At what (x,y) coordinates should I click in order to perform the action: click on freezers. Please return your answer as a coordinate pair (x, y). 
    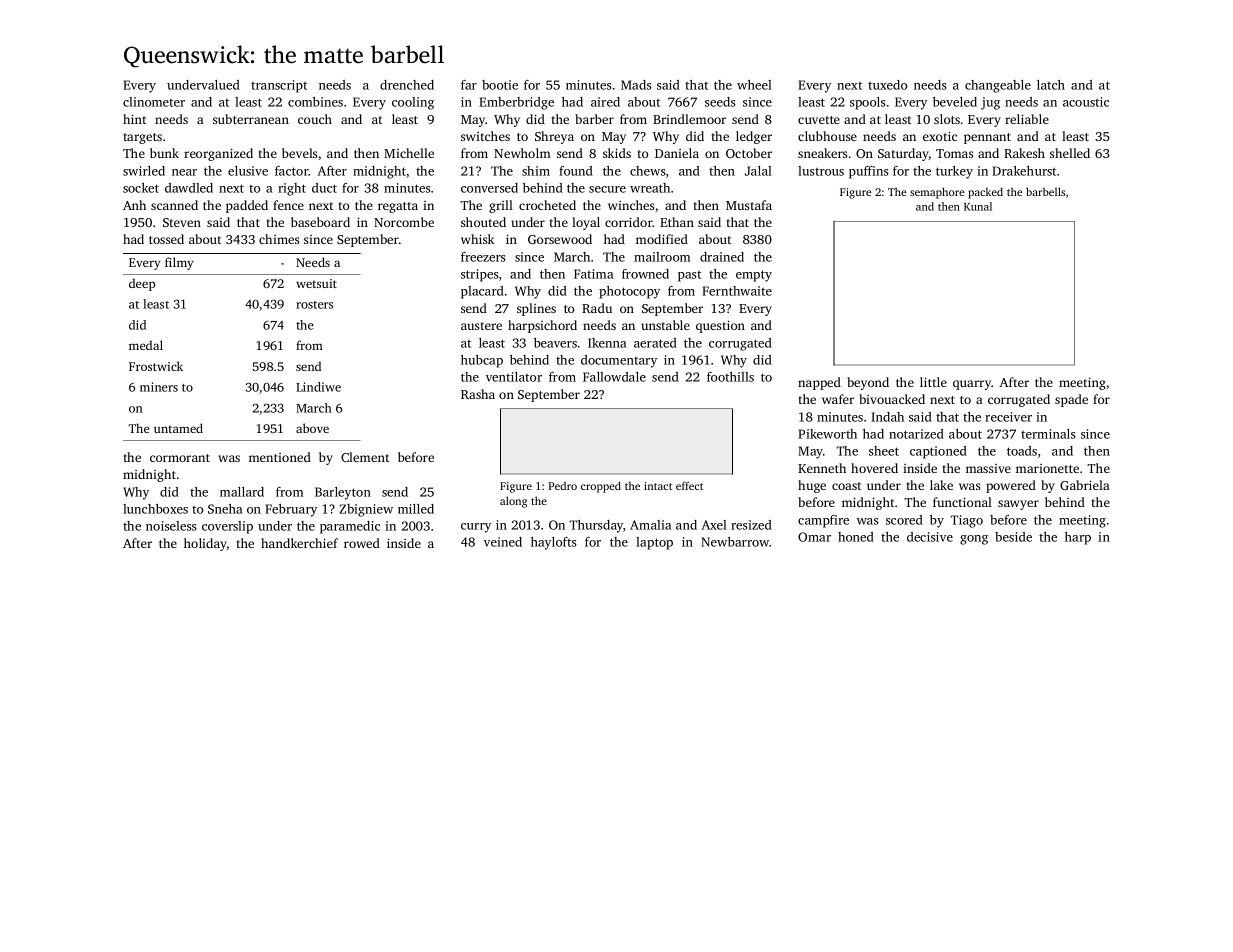
    Looking at the image, I should click on (483, 257).
